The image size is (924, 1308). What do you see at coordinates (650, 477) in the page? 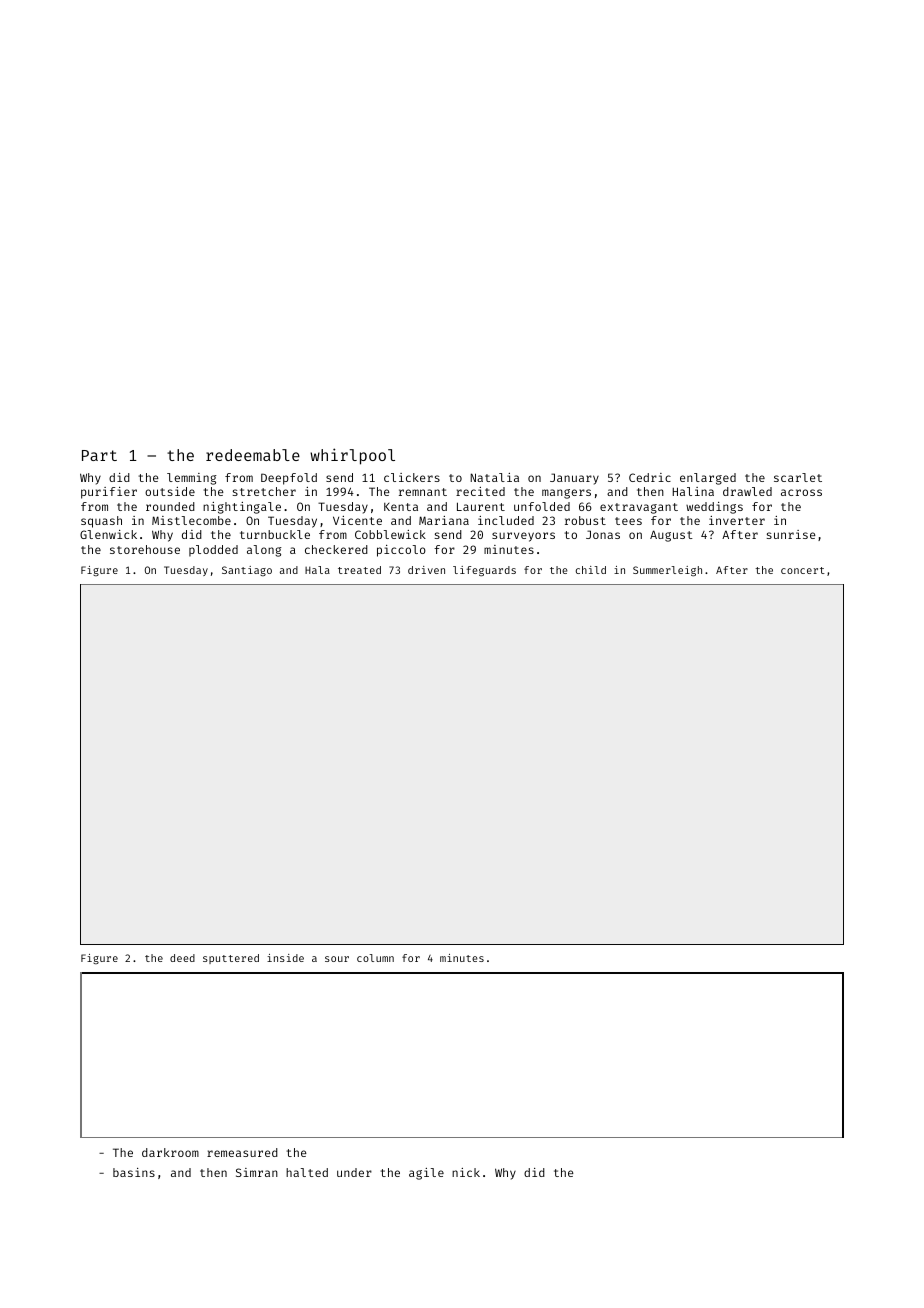
I see `Cedric` at bounding box center [650, 477].
